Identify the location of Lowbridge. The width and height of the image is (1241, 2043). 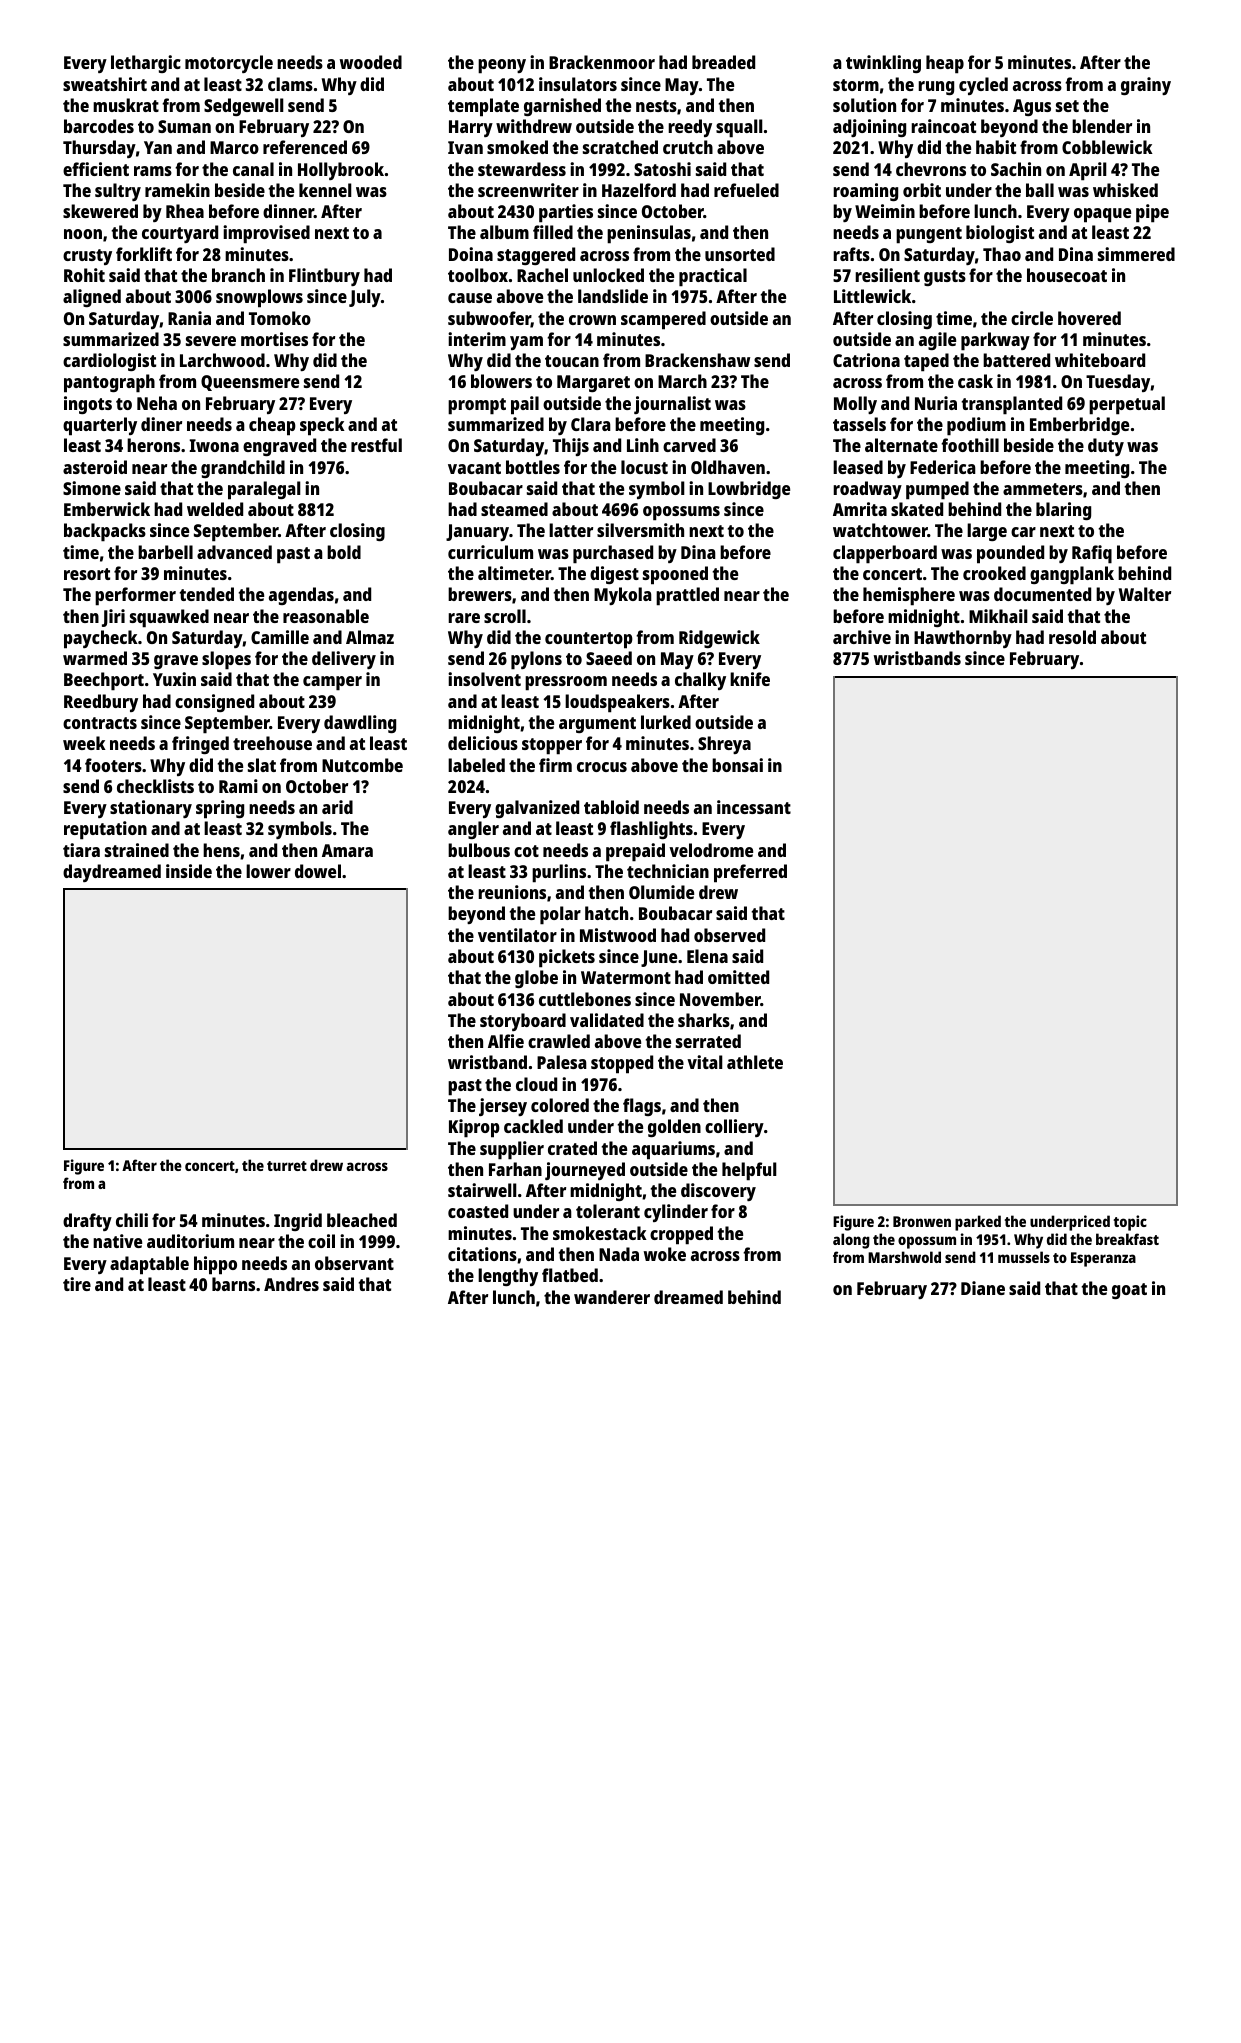
(749, 490).
